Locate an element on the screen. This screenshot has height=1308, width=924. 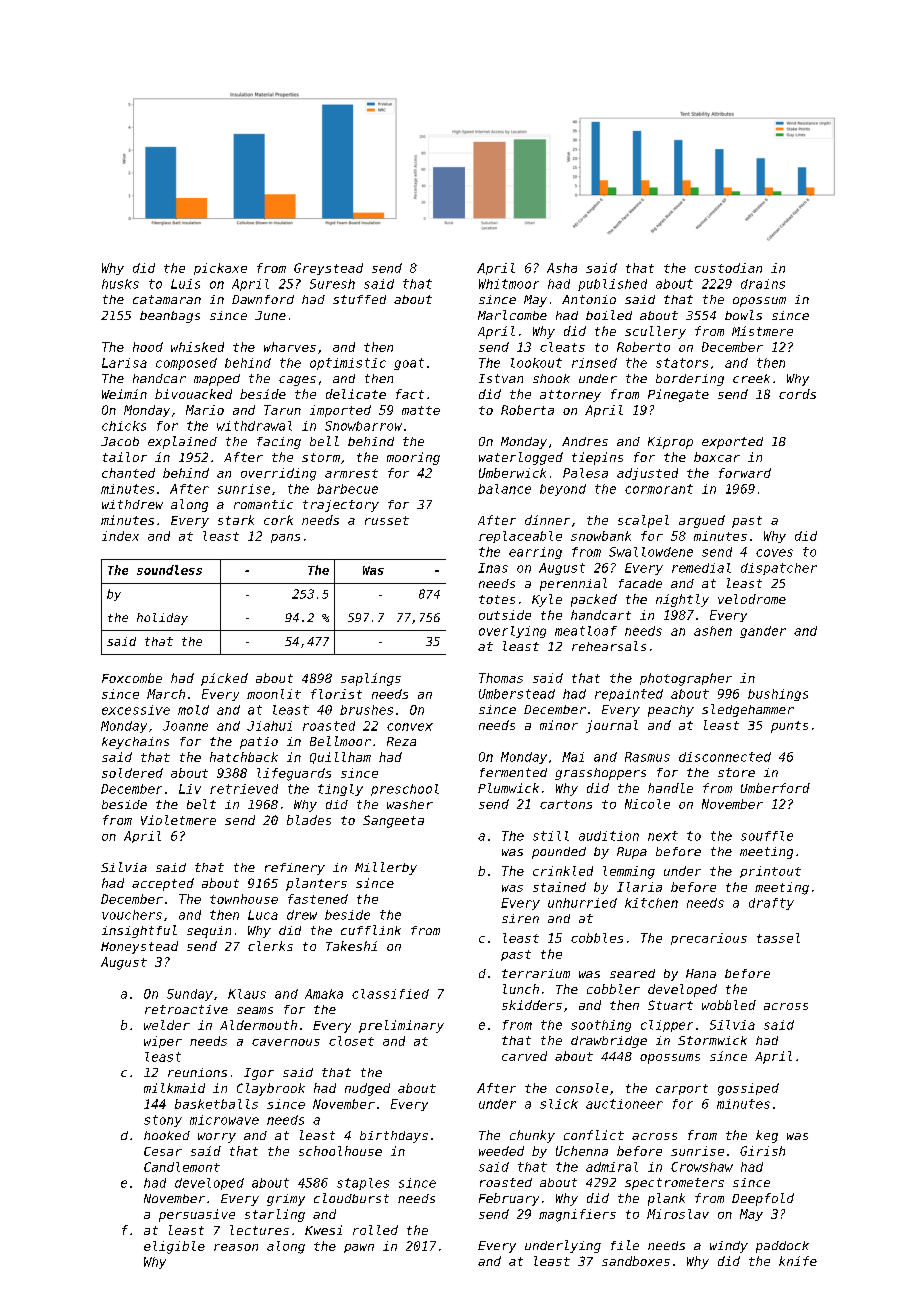
custodian is located at coordinates (728, 268).
